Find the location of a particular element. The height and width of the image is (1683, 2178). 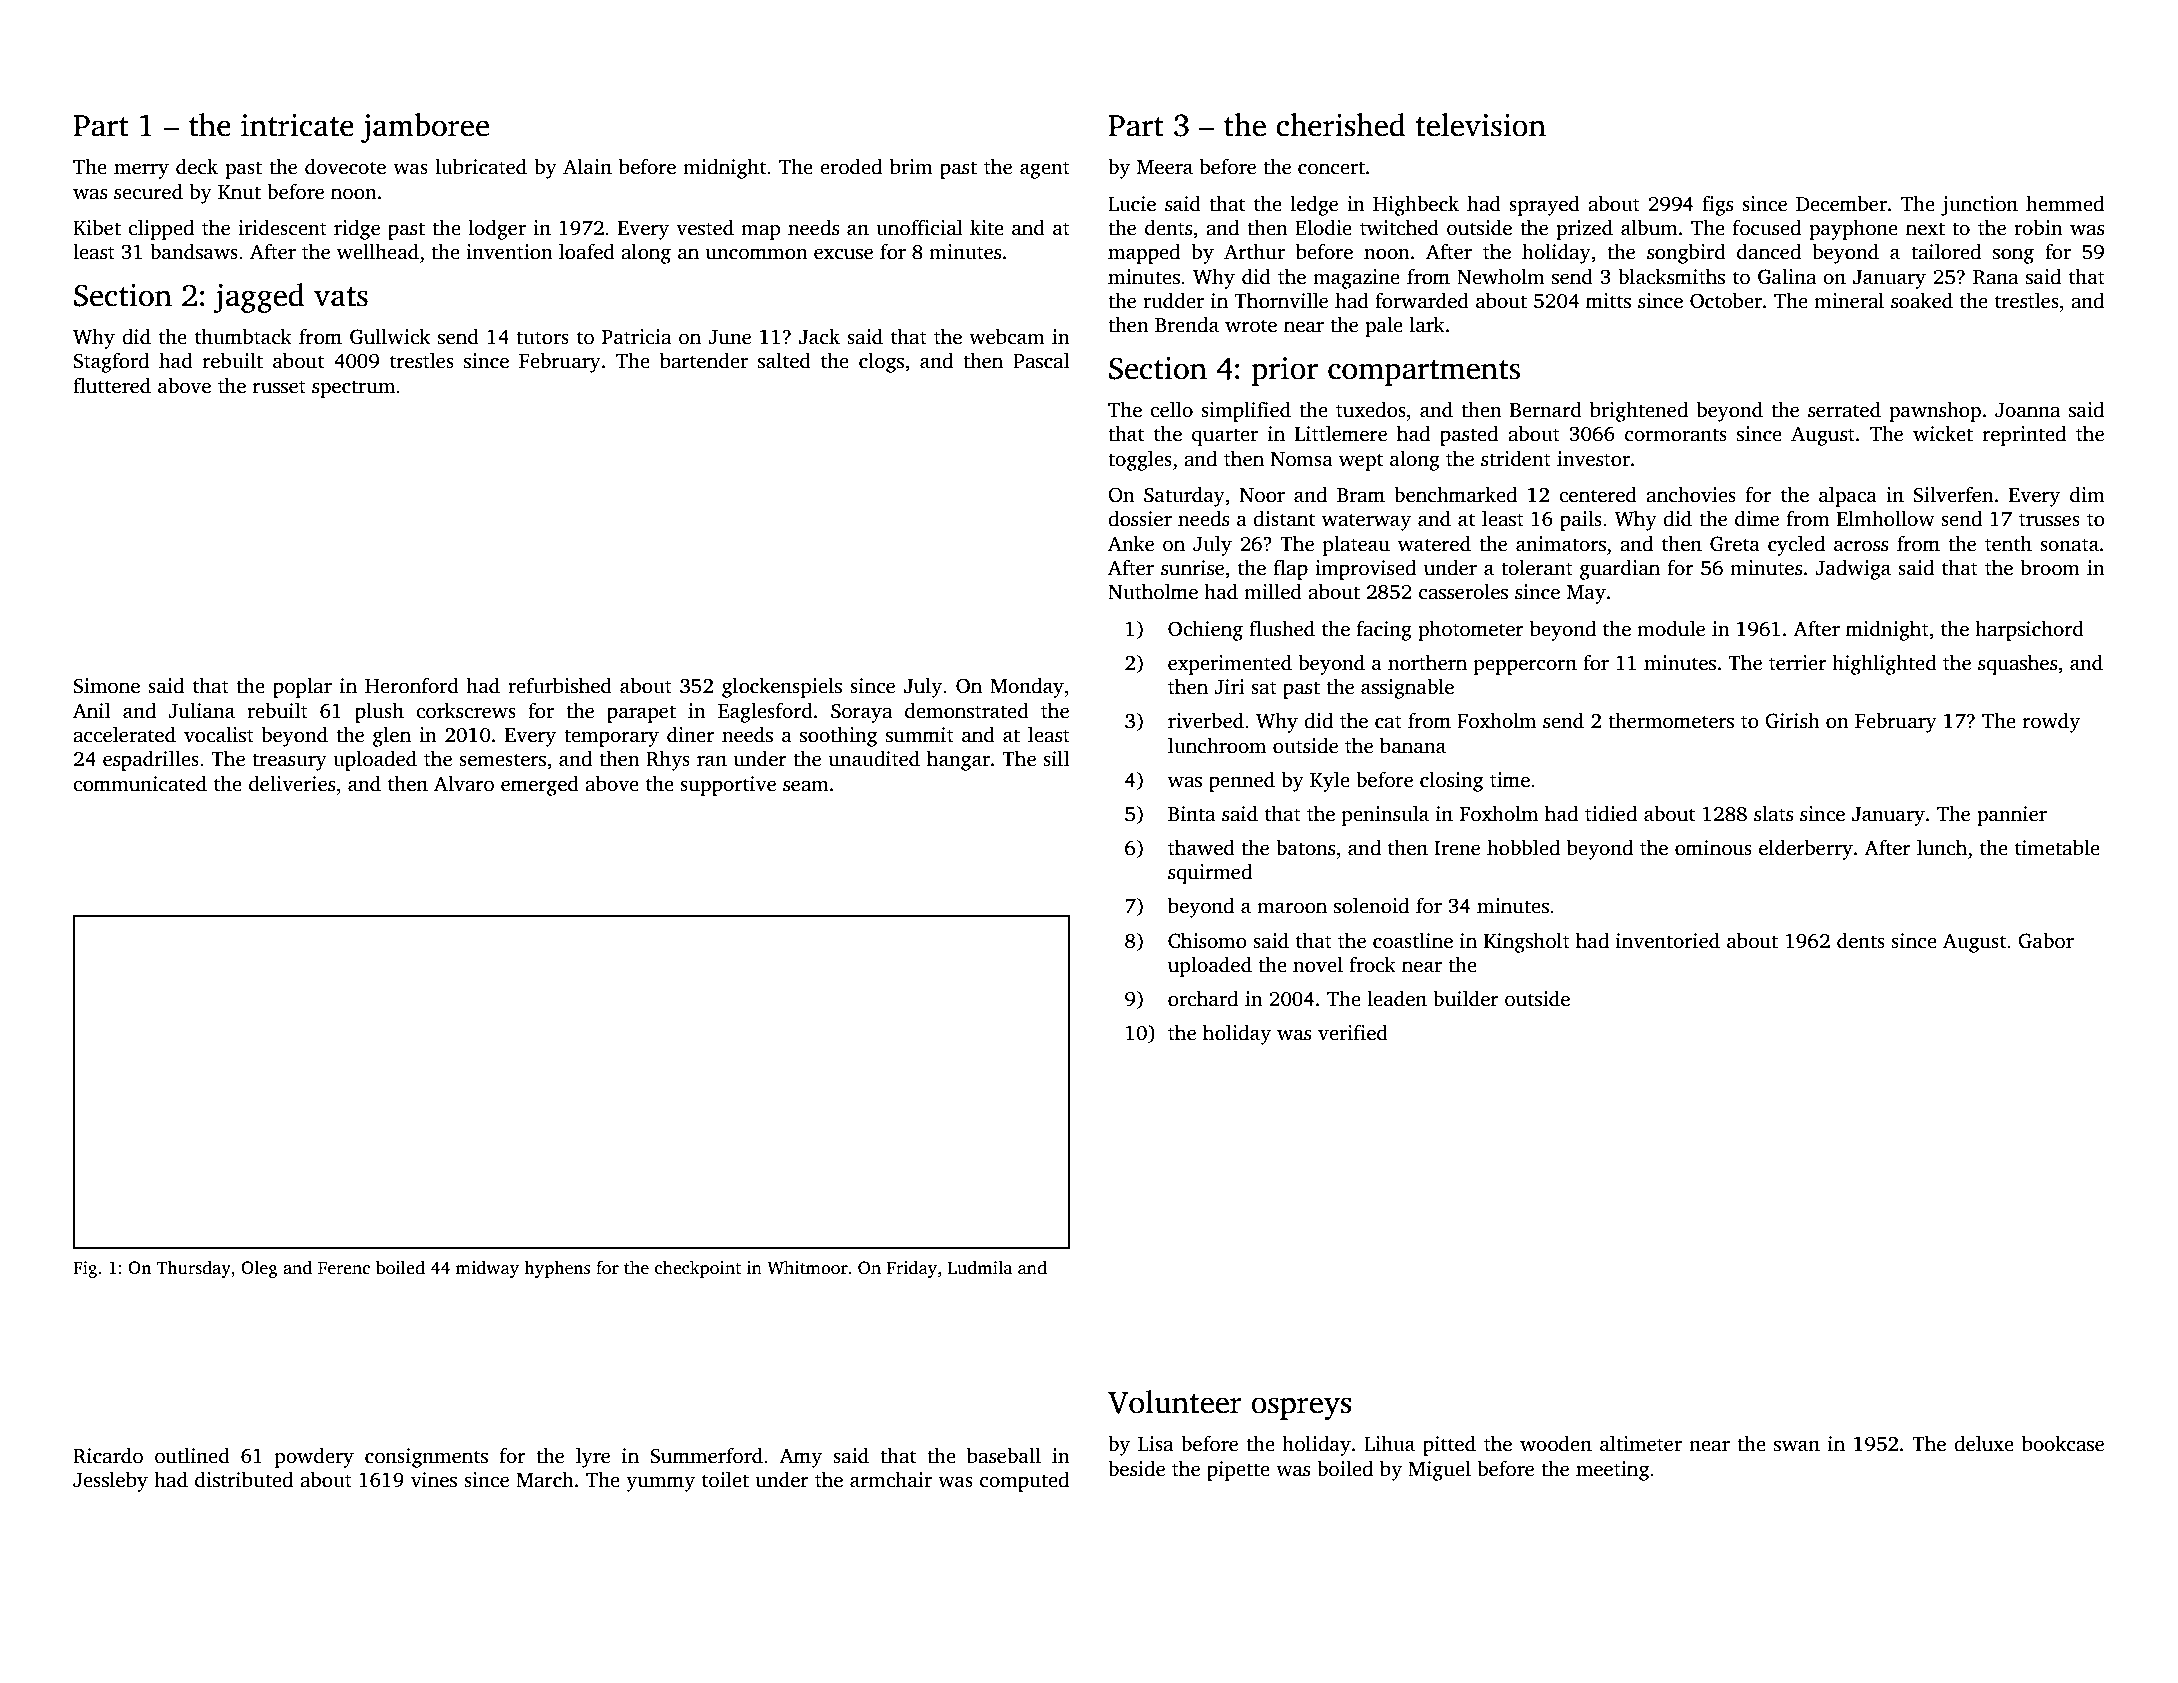

accelerated is located at coordinates (124, 734).
